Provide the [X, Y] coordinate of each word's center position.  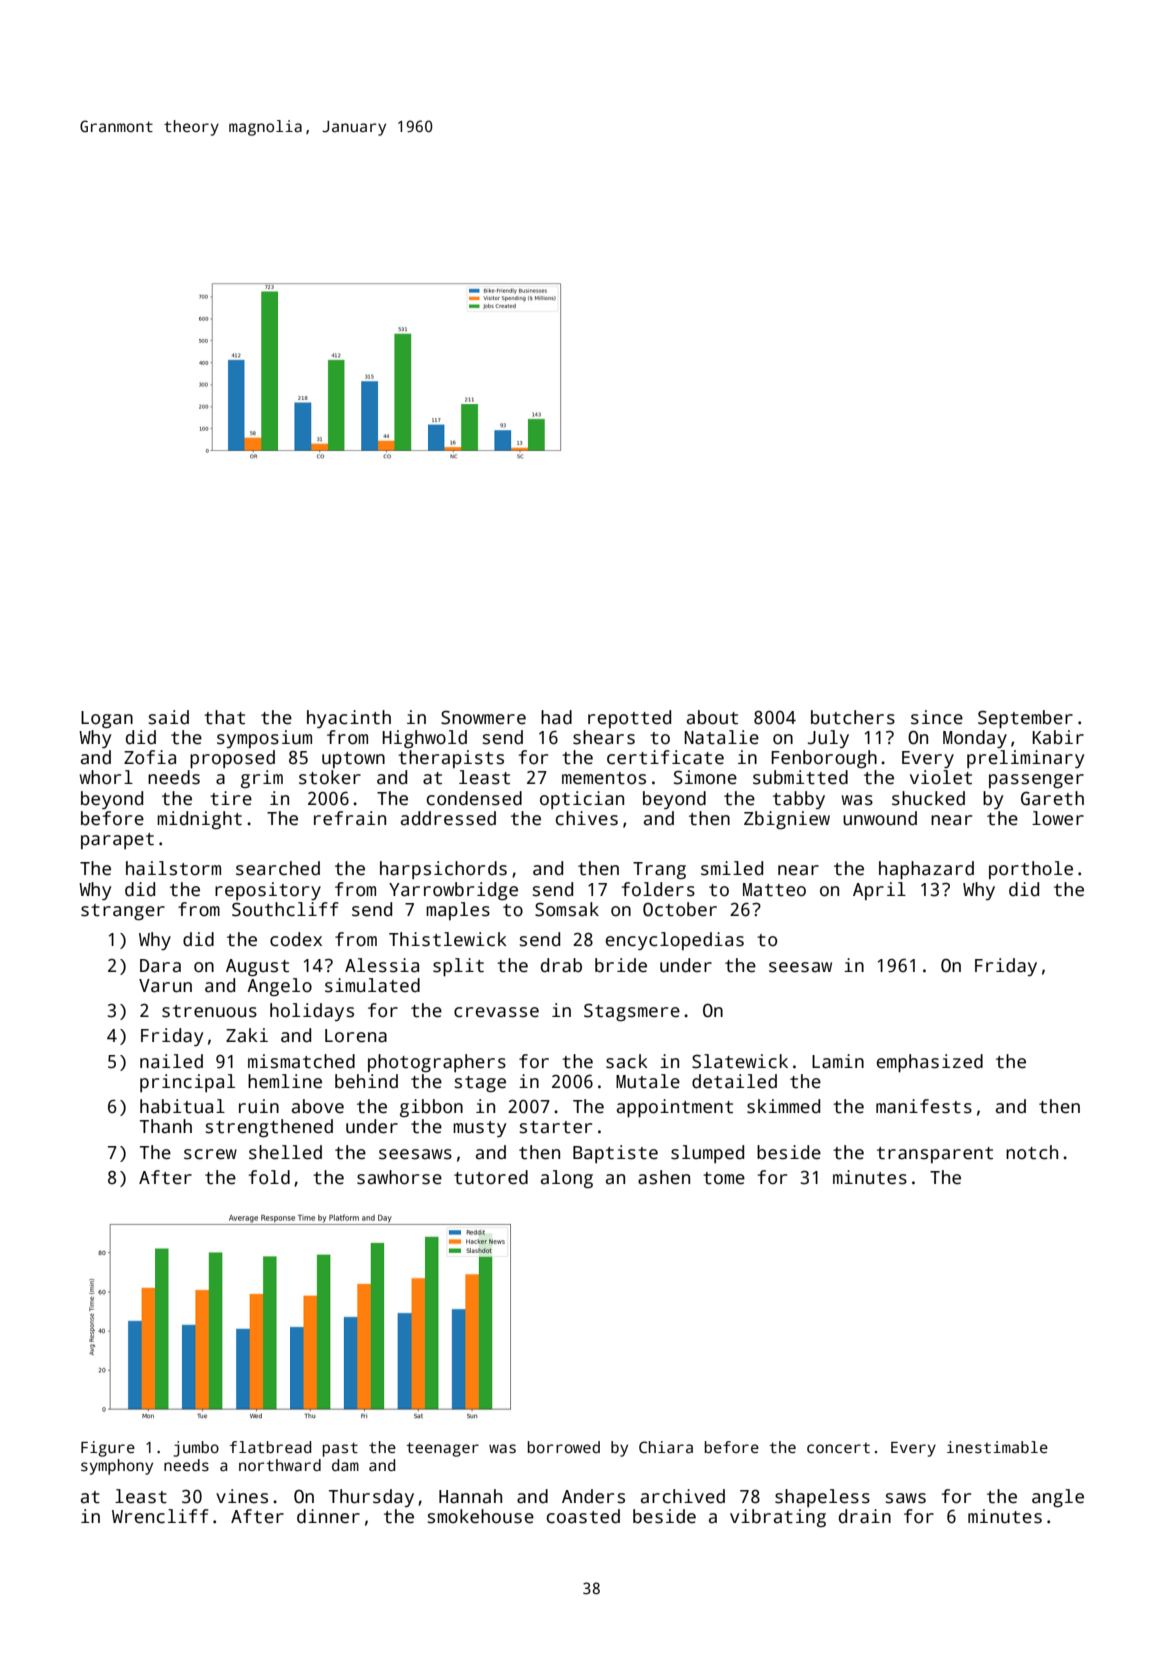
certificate [665, 757]
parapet [117, 841]
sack [627, 1061]
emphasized [930, 1063]
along [567, 1179]
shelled [285, 1152]
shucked [928, 798]
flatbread [270, 1447]
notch [1032, 1152]
